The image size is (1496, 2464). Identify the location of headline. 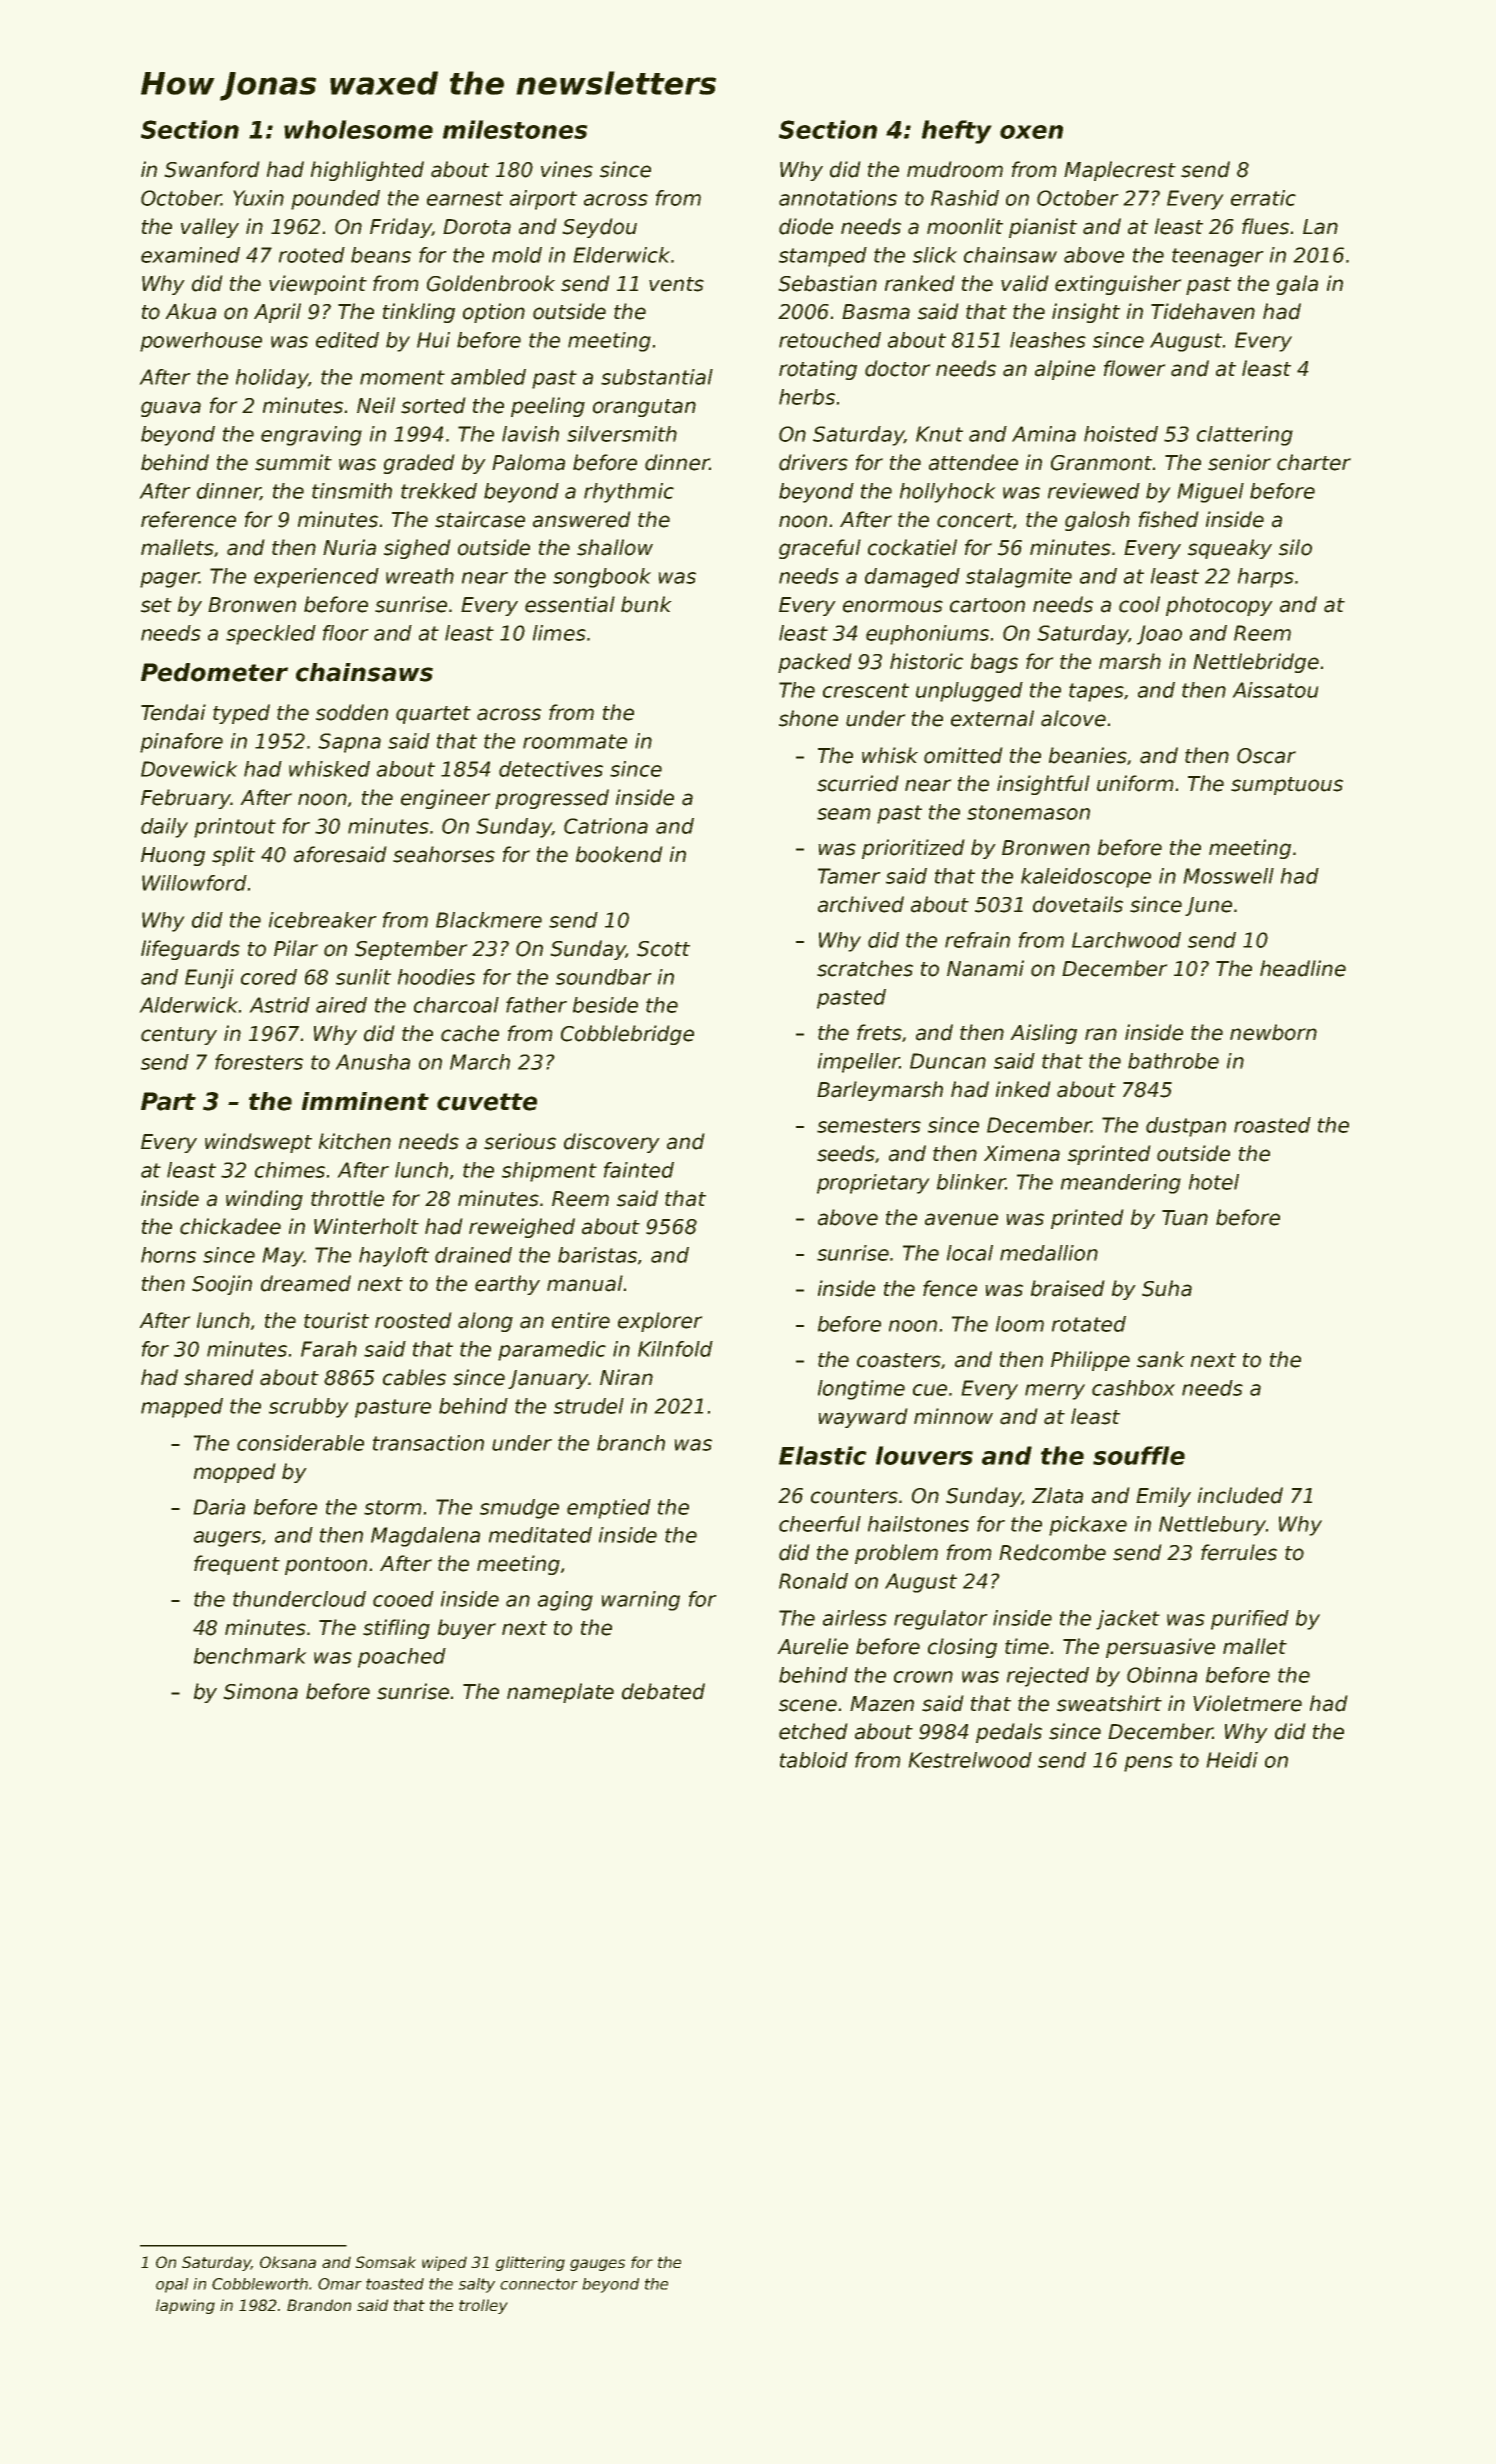
(1303, 968).
